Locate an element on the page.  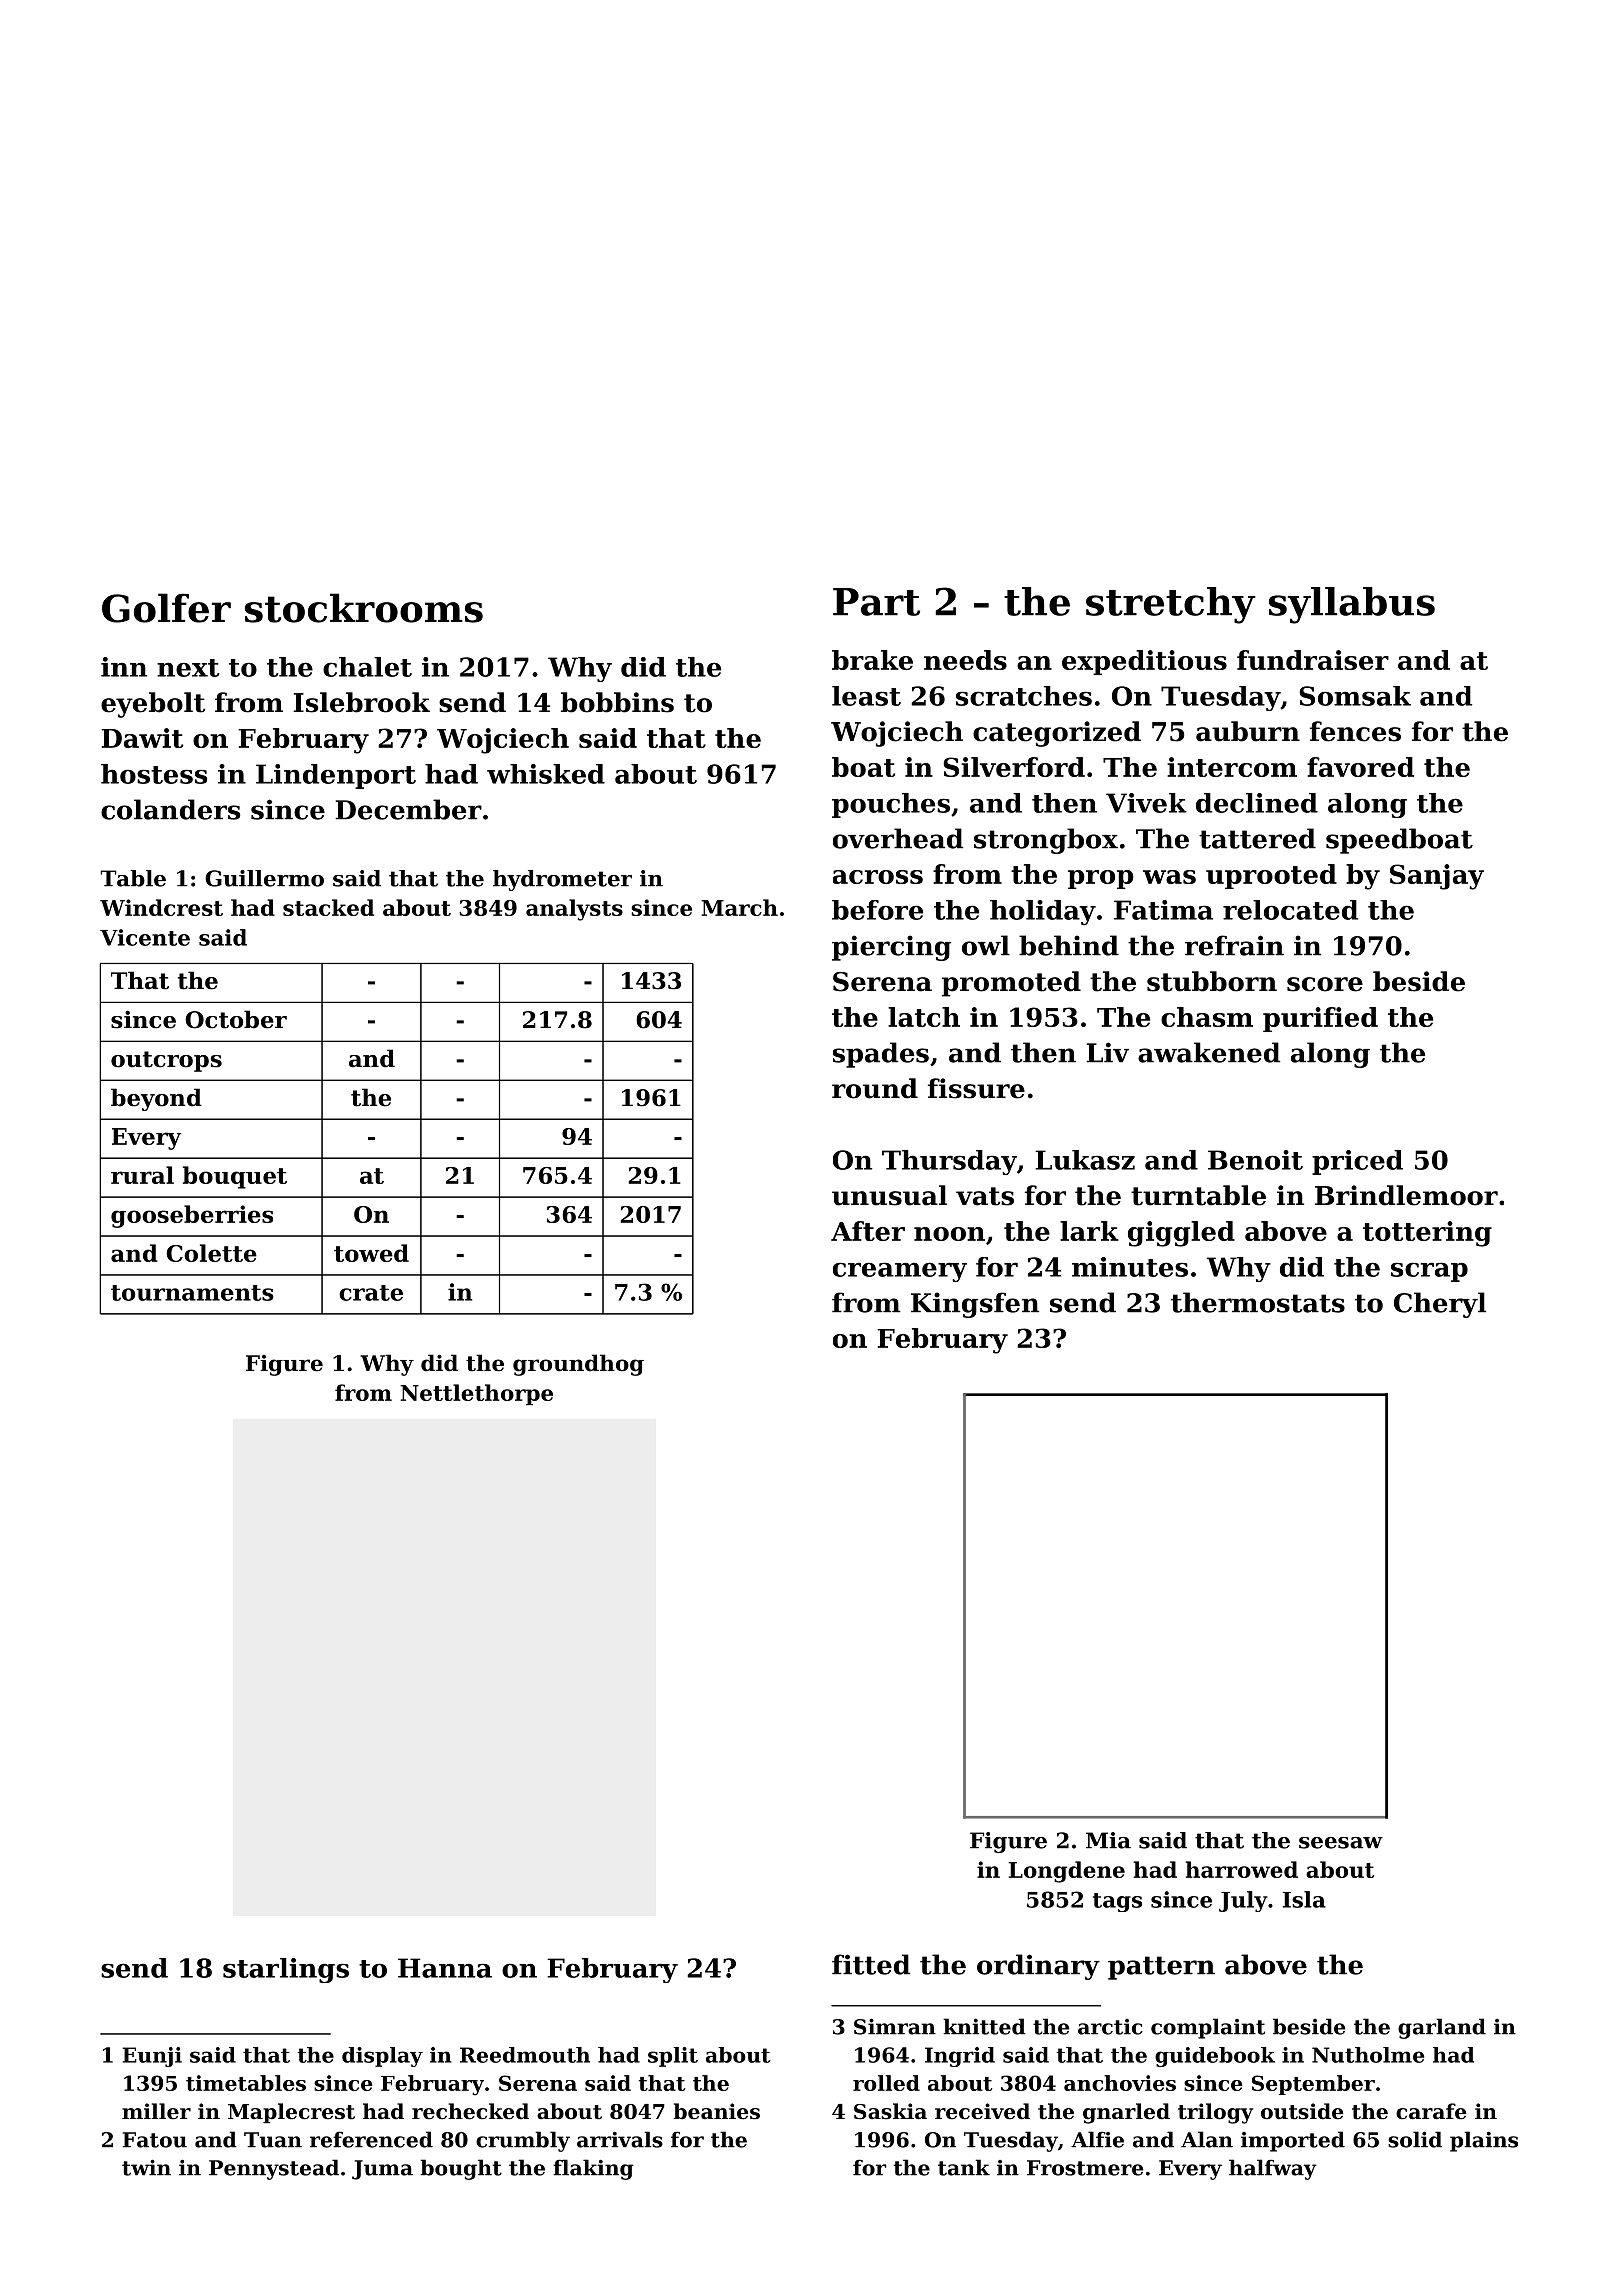
Colette is located at coordinates (211, 1253).
